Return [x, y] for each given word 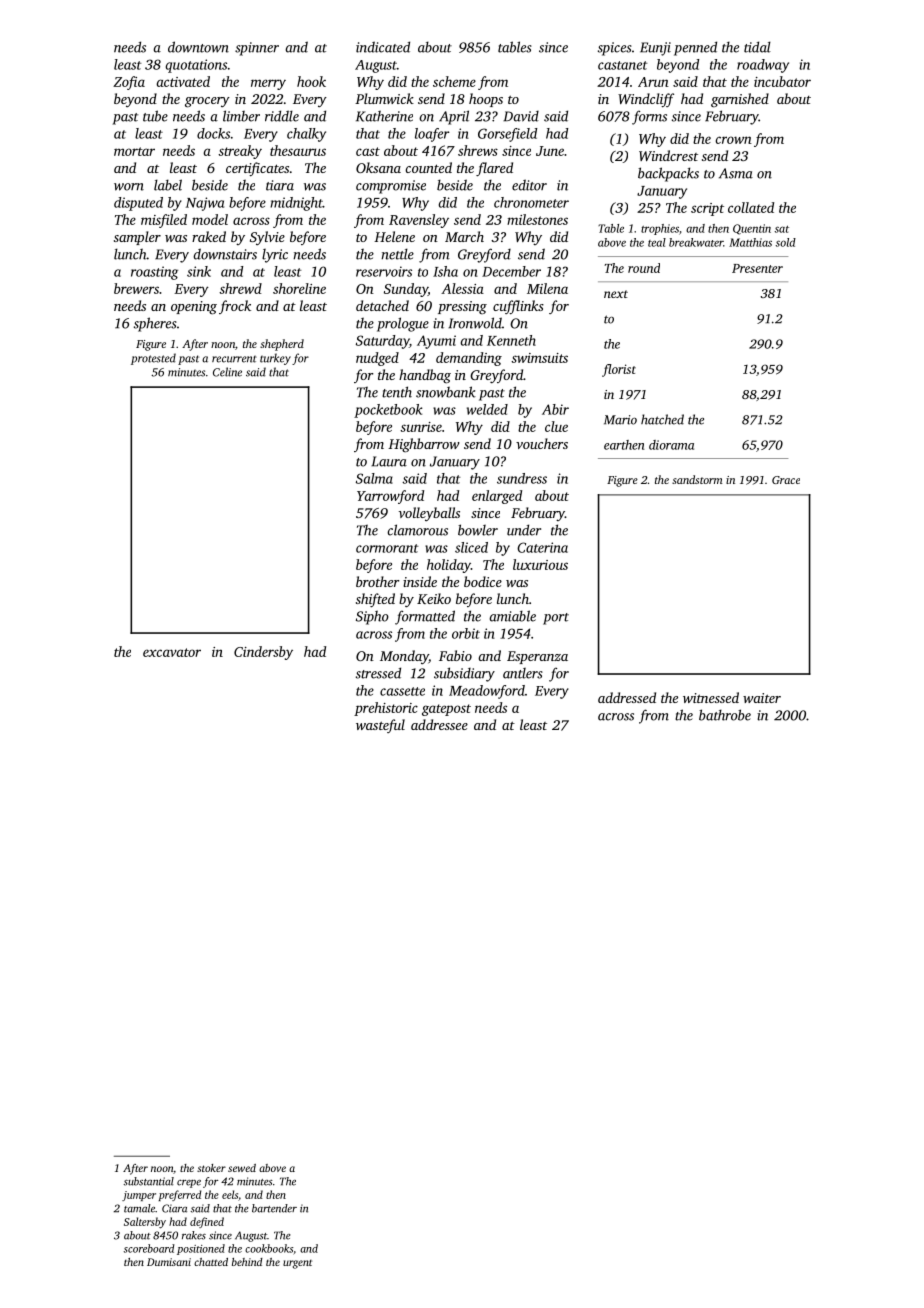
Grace [786, 480]
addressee [439, 724]
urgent [297, 1264]
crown [734, 140]
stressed [378, 673]
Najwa [205, 204]
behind [247, 1262]
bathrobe [725, 715]
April [454, 117]
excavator [172, 652]
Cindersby [263, 653]
